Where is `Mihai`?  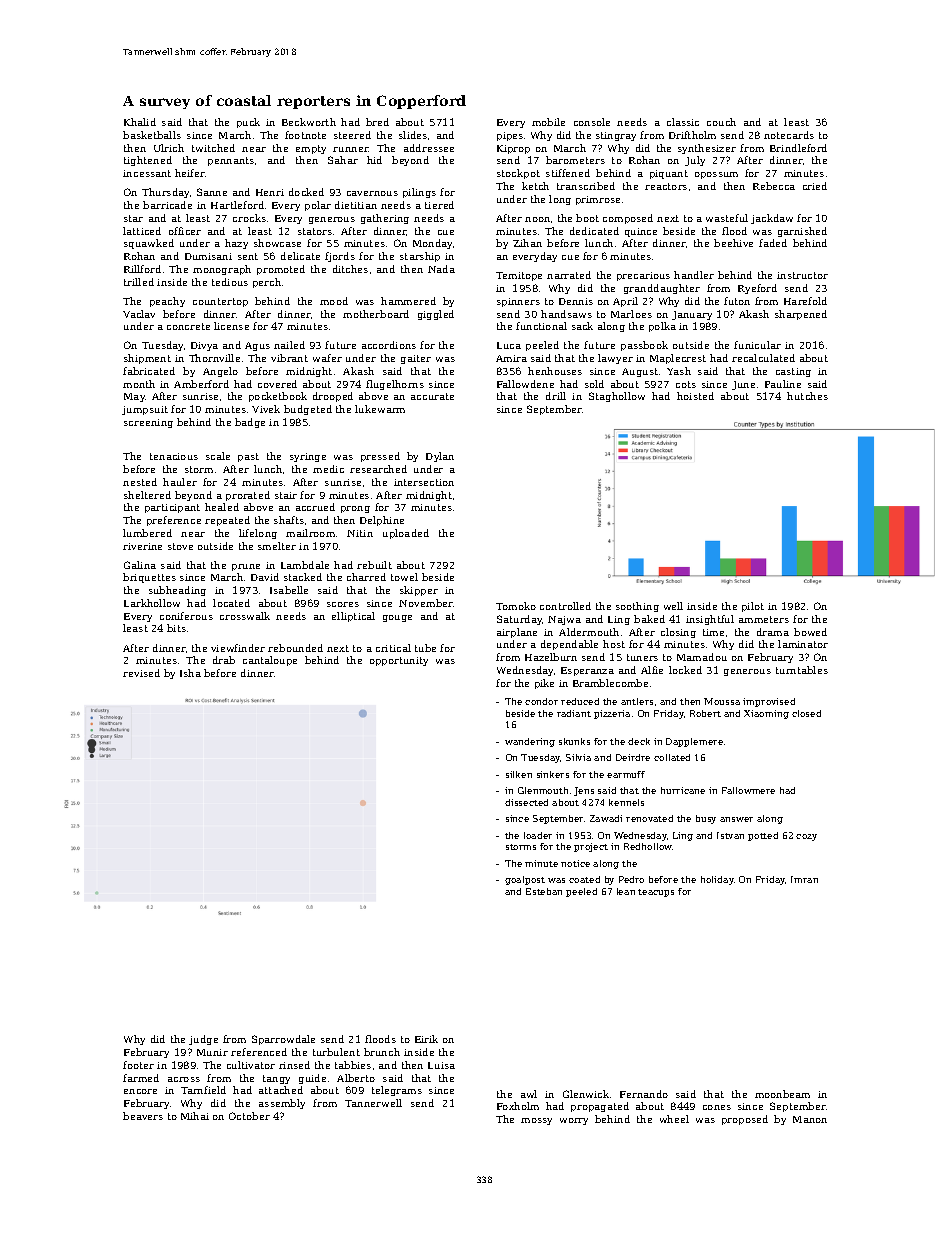 Mihai is located at coordinates (195, 1116).
